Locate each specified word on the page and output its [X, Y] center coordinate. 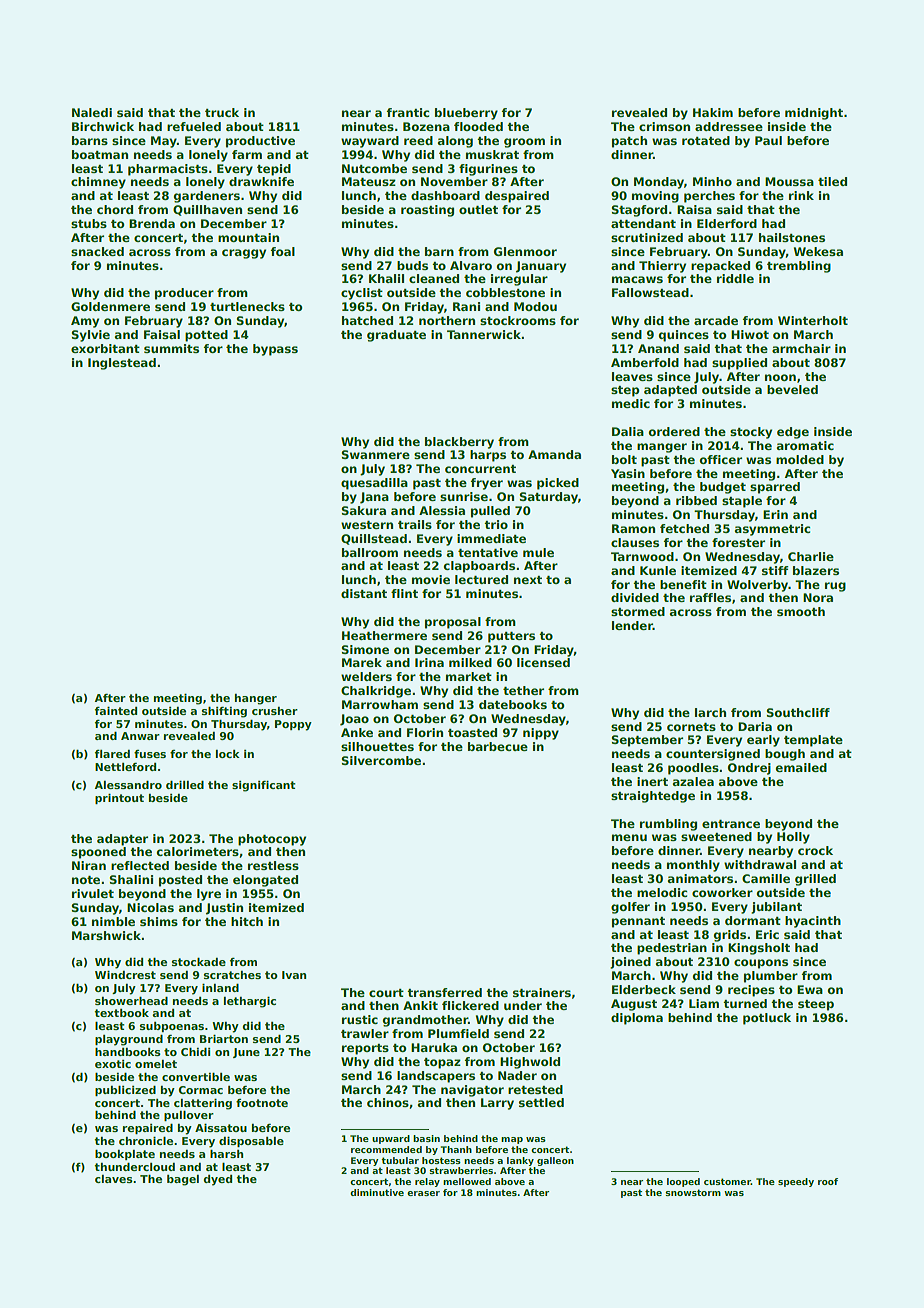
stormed [638, 611]
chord [115, 209]
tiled [832, 181]
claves [113, 1179]
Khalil [386, 278]
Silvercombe [381, 760]
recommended [386, 1149]
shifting [224, 712]
